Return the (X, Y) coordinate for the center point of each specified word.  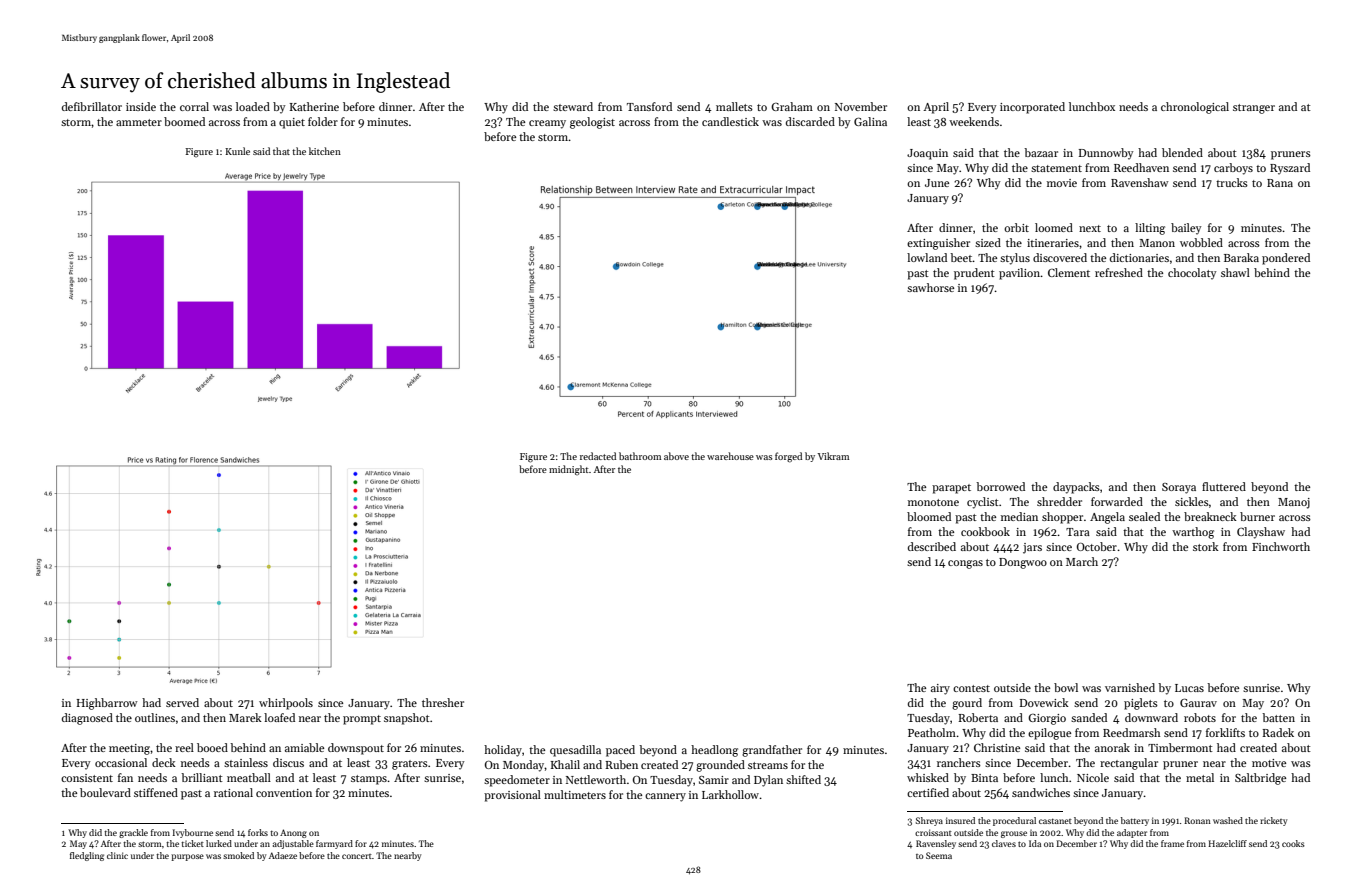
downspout (356, 749)
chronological (1195, 108)
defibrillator (92, 106)
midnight (569, 470)
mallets (734, 106)
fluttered (1224, 486)
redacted (598, 456)
